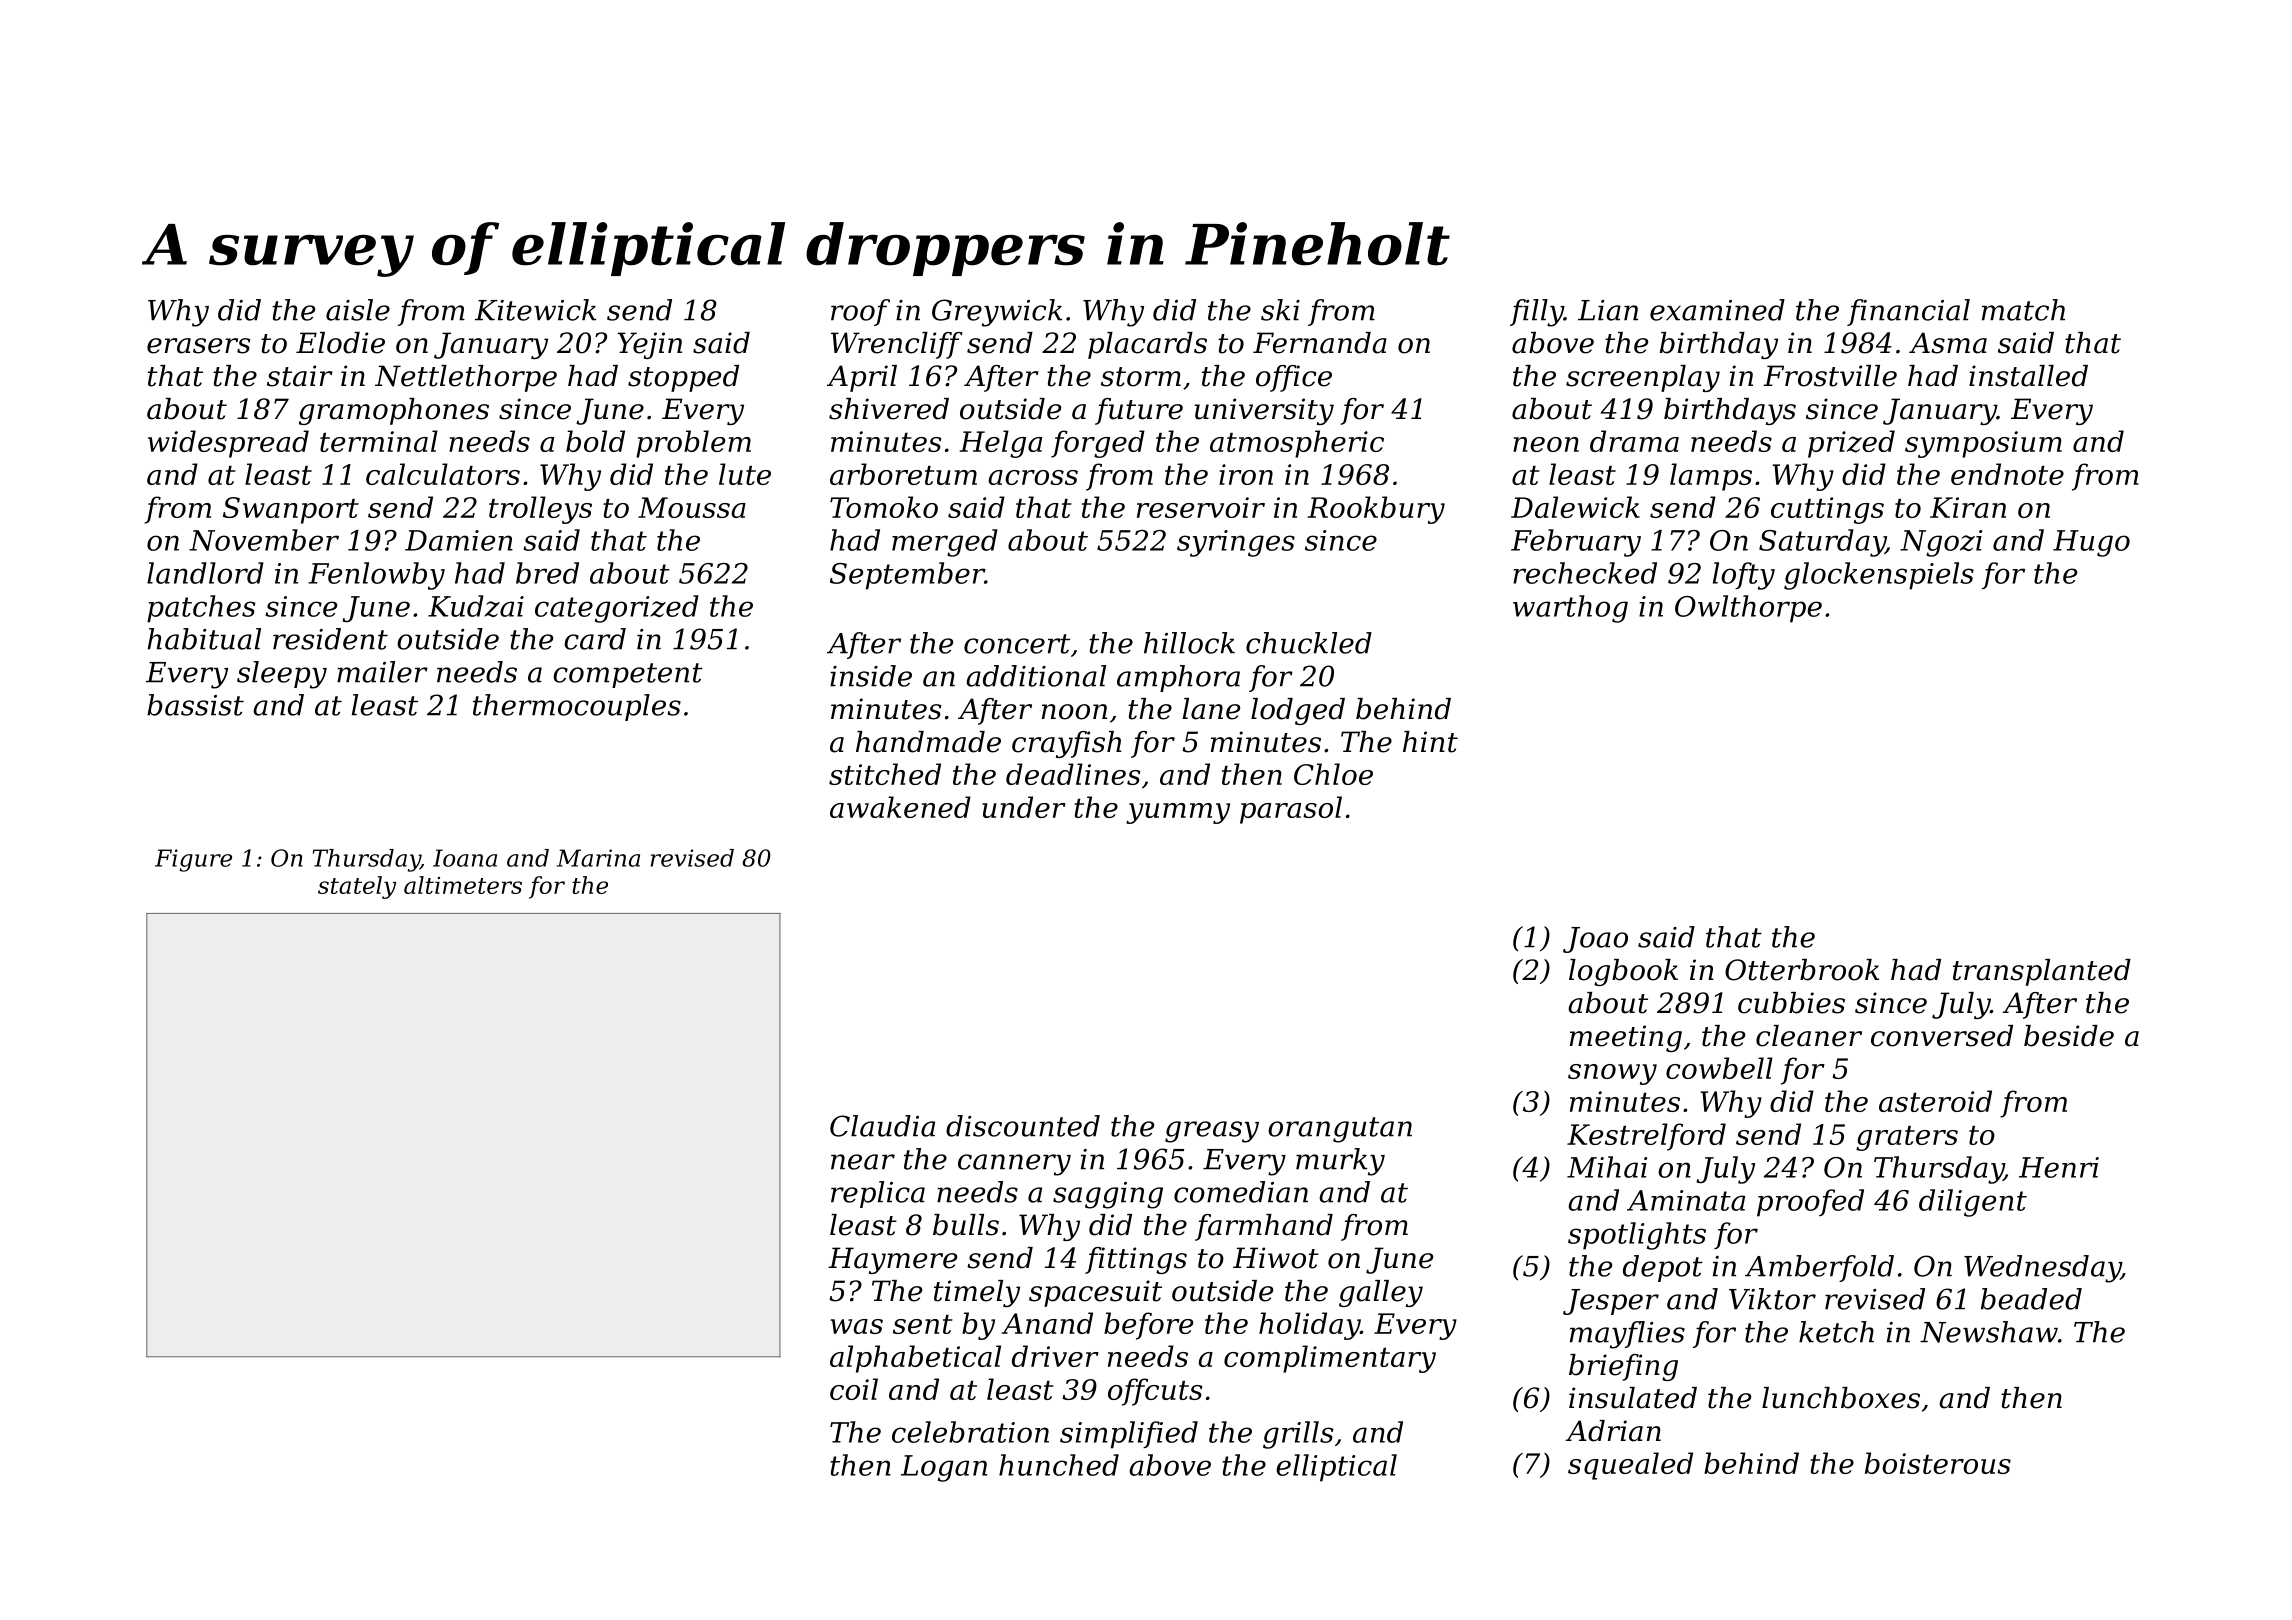 The height and width of the screenshot is (1620, 2292). Describe the element at coordinates (358, 310) in the screenshot. I see `aisle` at that location.
